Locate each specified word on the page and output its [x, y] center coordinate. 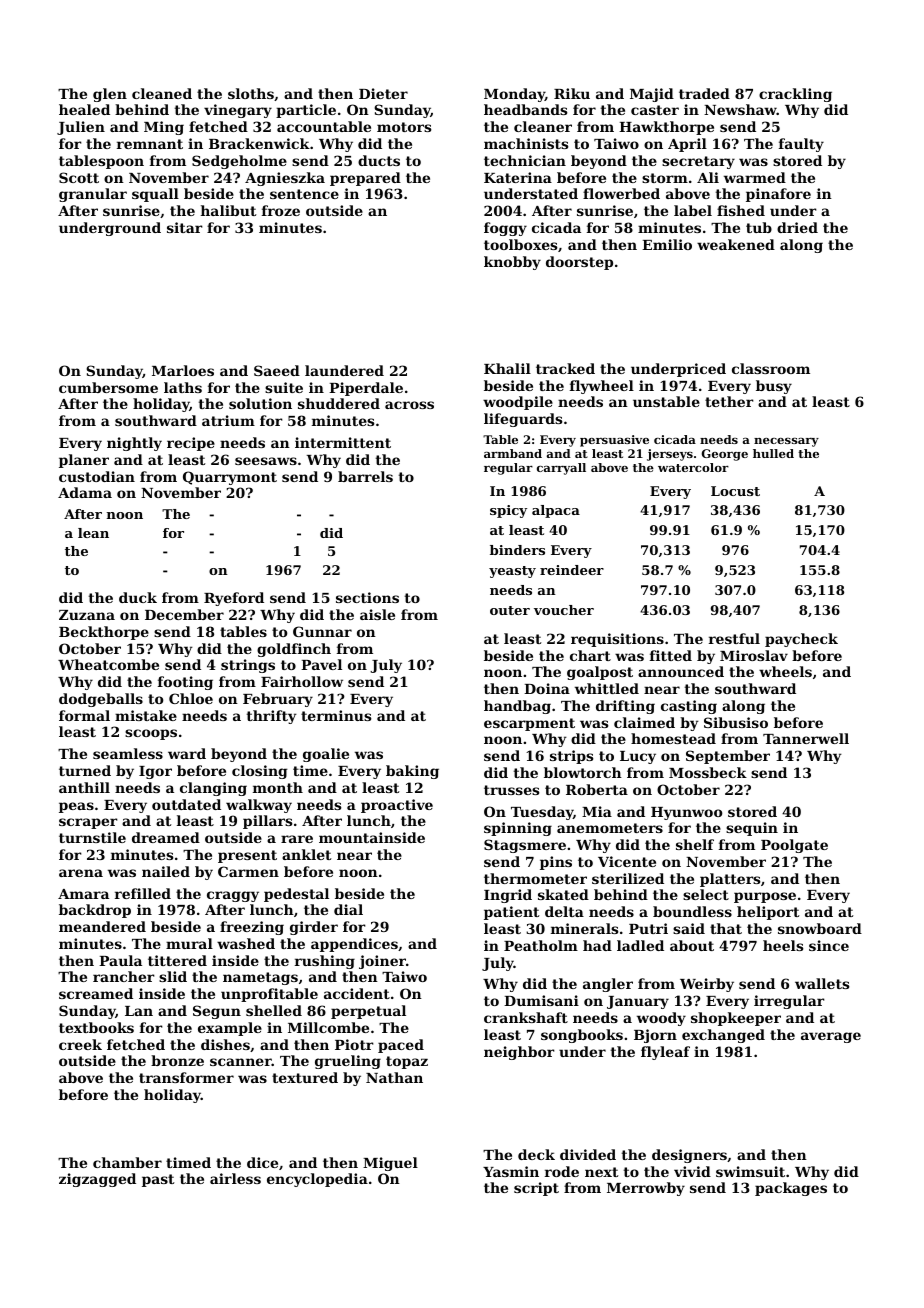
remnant [150, 144]
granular [93, 195]
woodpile [518, 403]
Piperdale [366, 389]
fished [741, 210]
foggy [505, 229]
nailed [166, 871]
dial [348, 909]
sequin [752, 829]
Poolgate [794, 846]
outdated [186, 804]
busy [774, 387]
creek [80, 1044]
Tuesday [542, 813]
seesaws [266, 461]
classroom [771, 368]
